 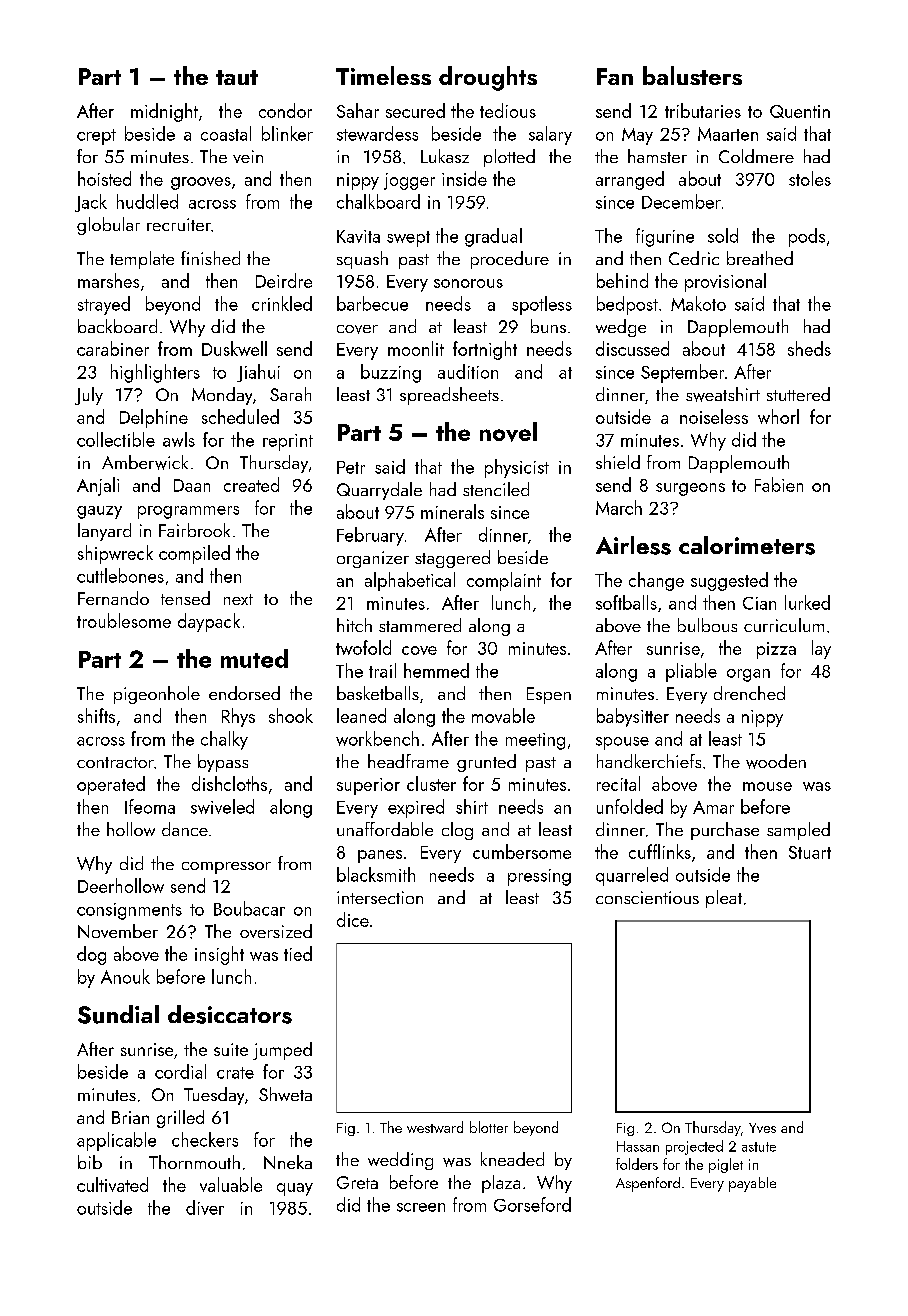 I want to click on bib, so click(x=90, y=1162).
